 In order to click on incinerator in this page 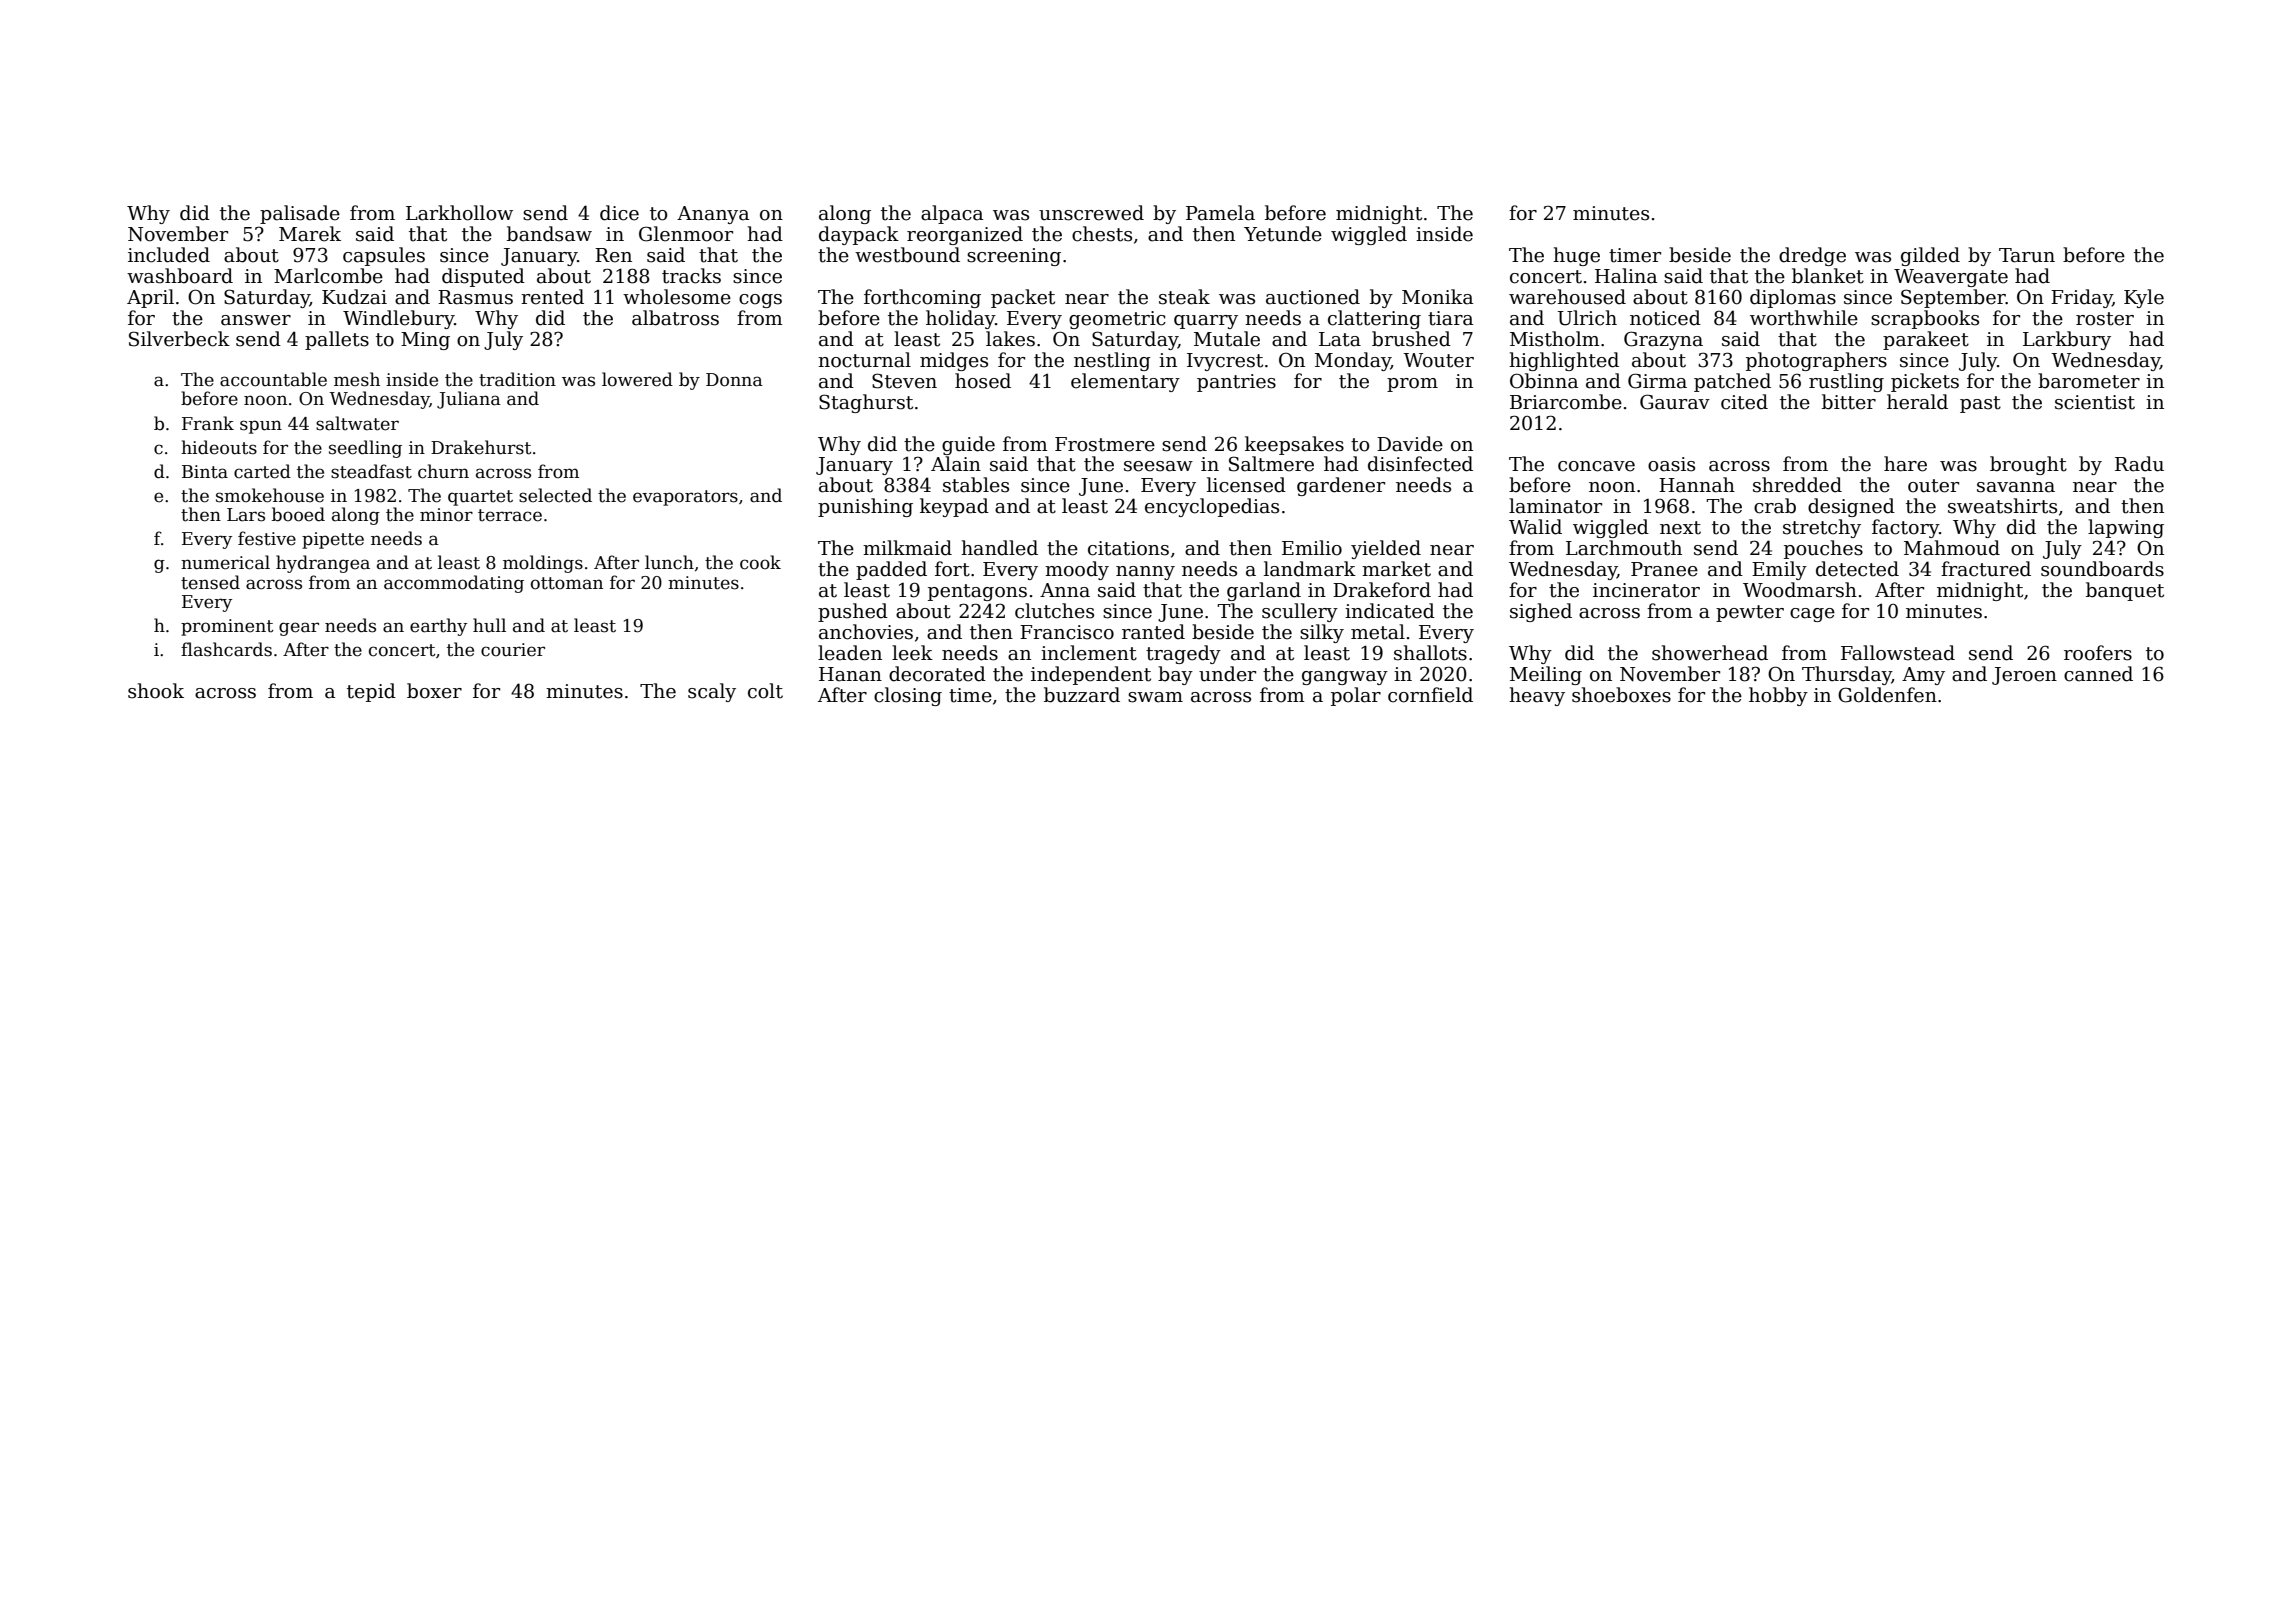, I will do `click(1646, 590)`.
